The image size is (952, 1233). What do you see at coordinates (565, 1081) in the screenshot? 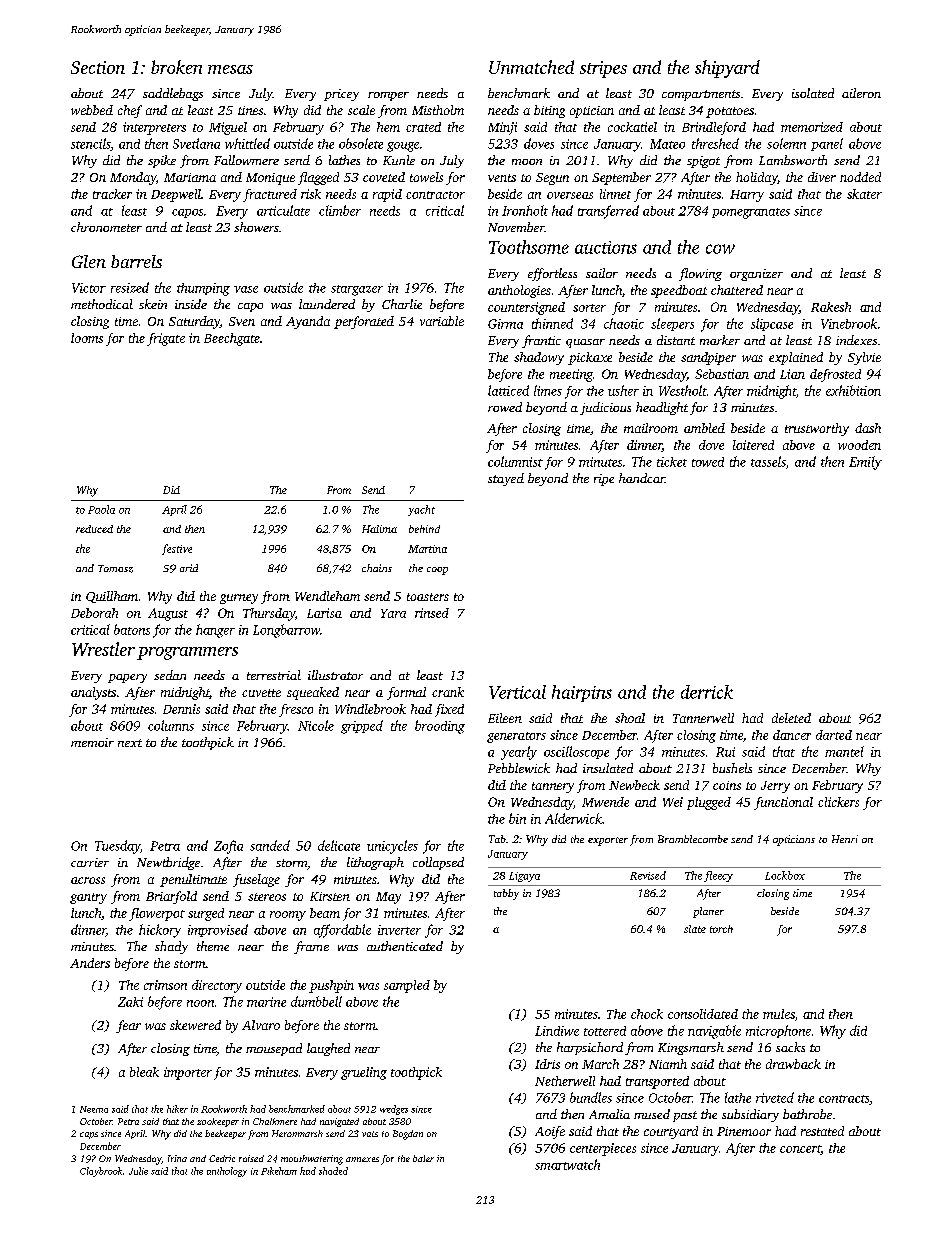
I see `Netherwell` at bounding box center [565, 1081].
